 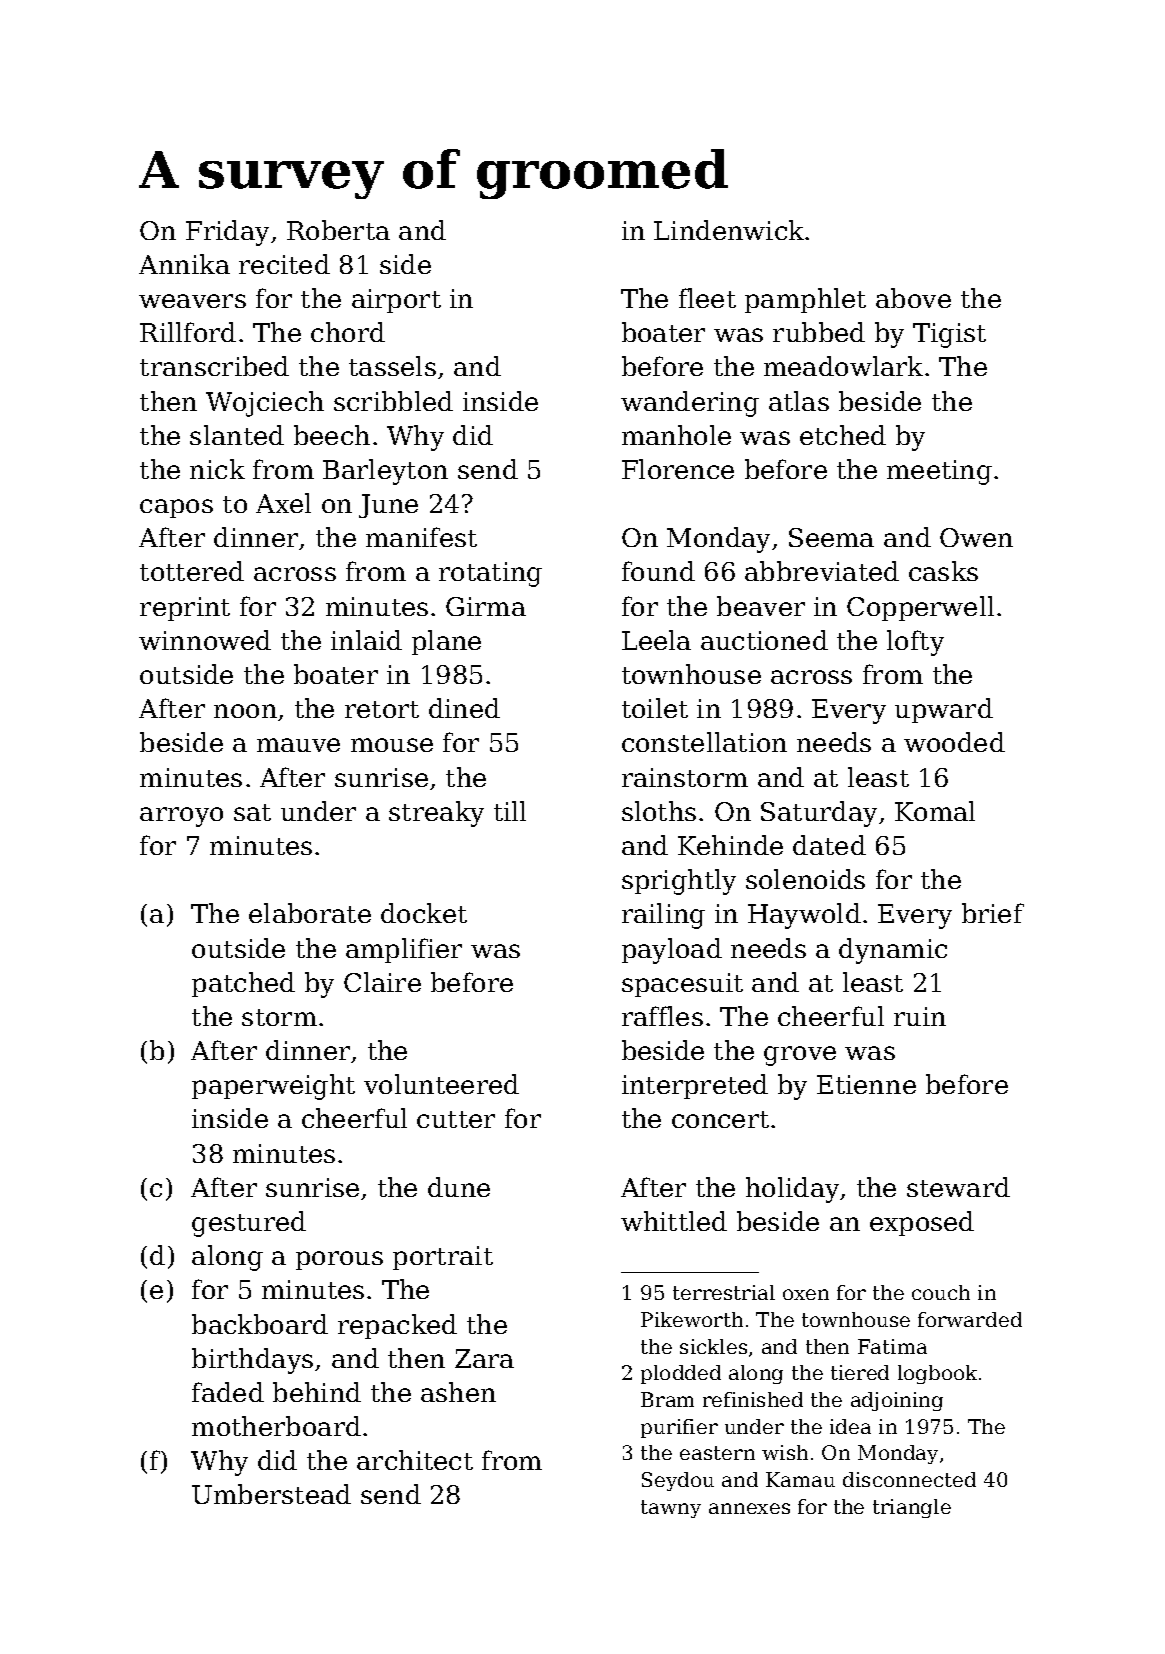 I want to click on tawny, so click(x=671, y=1509).
